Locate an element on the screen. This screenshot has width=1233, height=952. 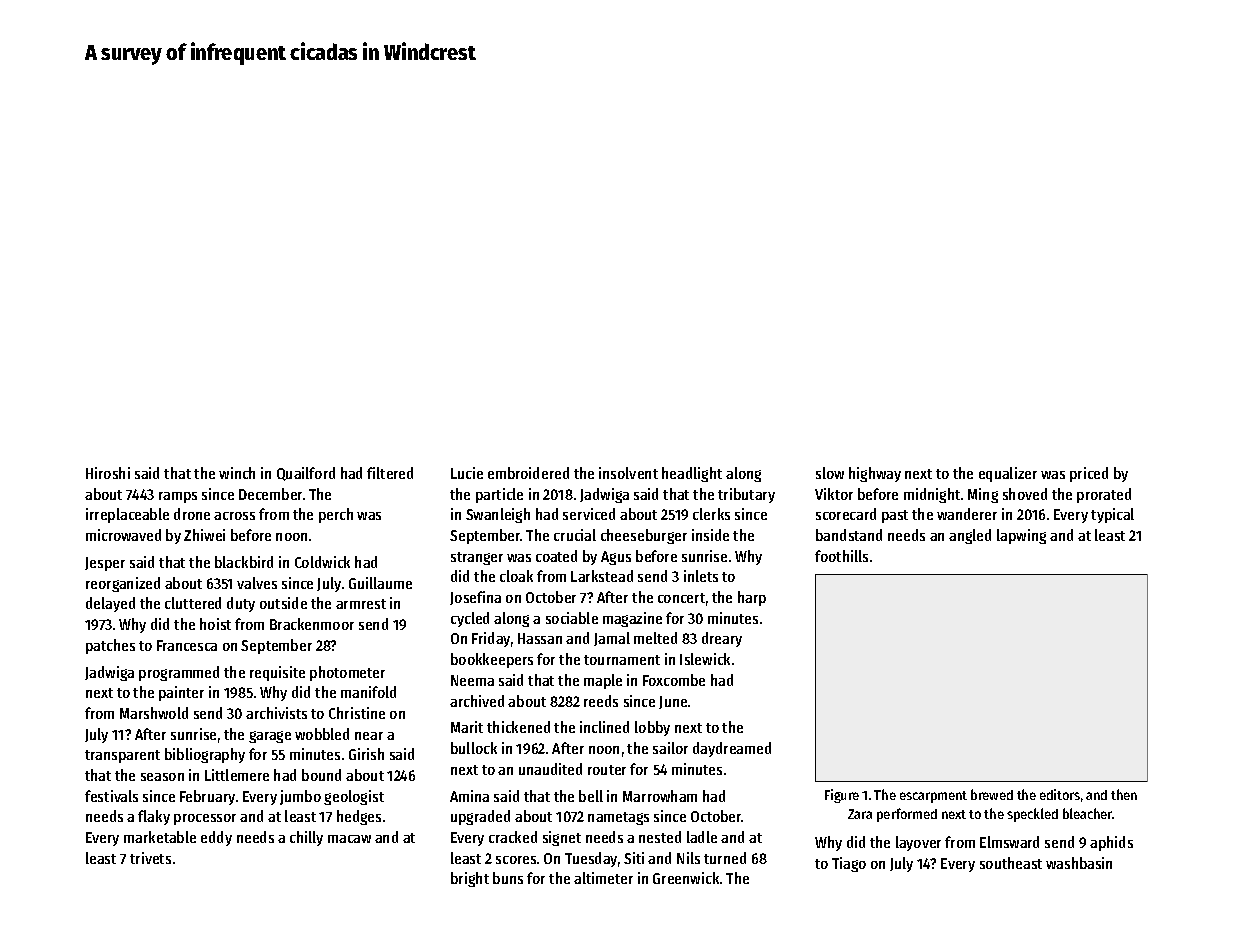
headlight is located at coordinates (692, 474).
